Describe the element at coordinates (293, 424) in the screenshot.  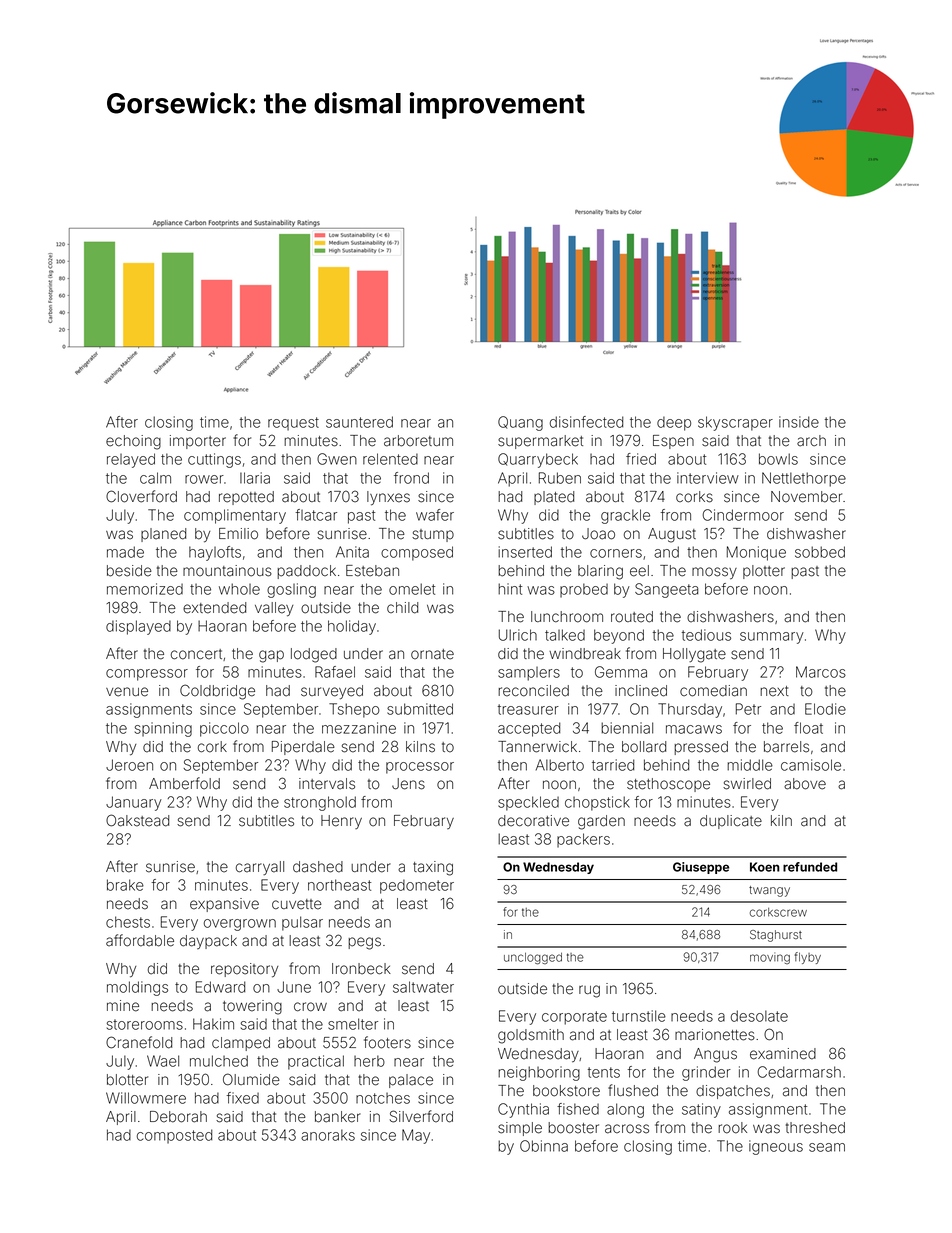
I see `request` at that location.
